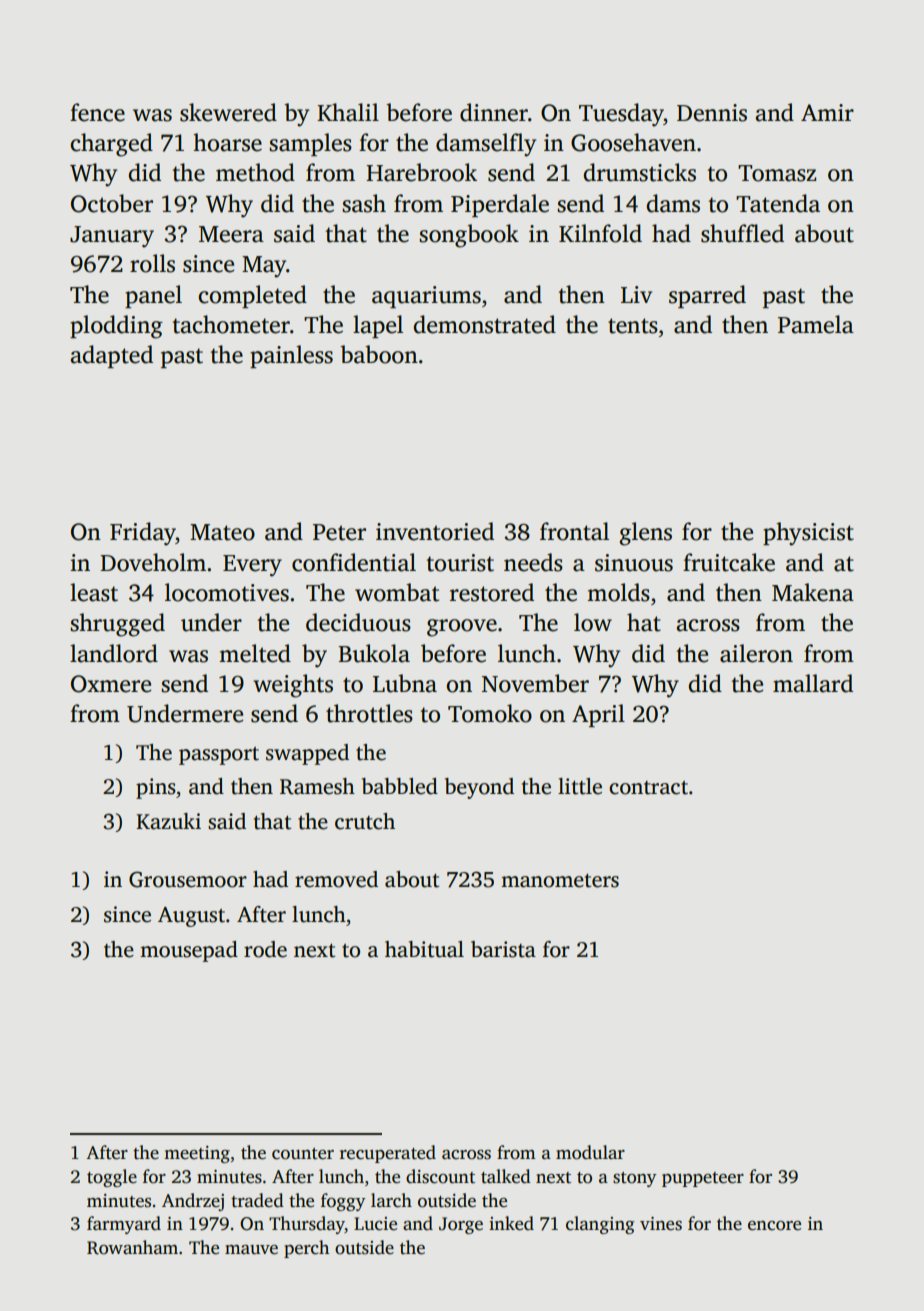 Image resolution: width=924 pixels, height=1311 pixels. I want to click on puppeteer, so click(703, 1179).
